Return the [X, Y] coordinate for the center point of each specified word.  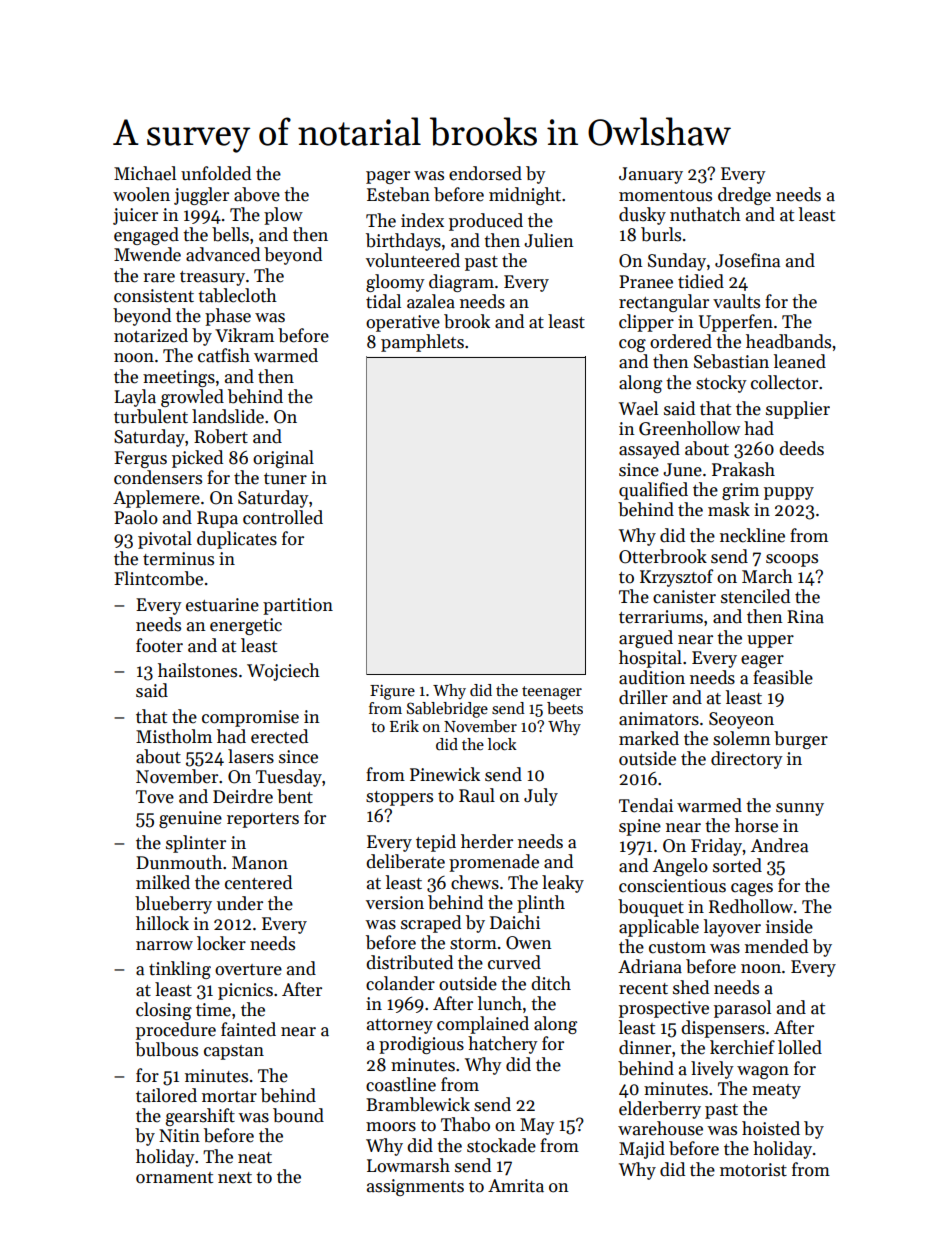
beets [565, 708]
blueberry [173, 905]
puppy [789, 493]
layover [732, 928]
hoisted [771, 1128]
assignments [415, 1187]
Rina [805, 617]
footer [159, 645]
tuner [285, 479]
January [651, 175]
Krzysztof [677, 578]
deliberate [405, 861]
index [422, 220]
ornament [174, 1178]
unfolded [216, 173]
